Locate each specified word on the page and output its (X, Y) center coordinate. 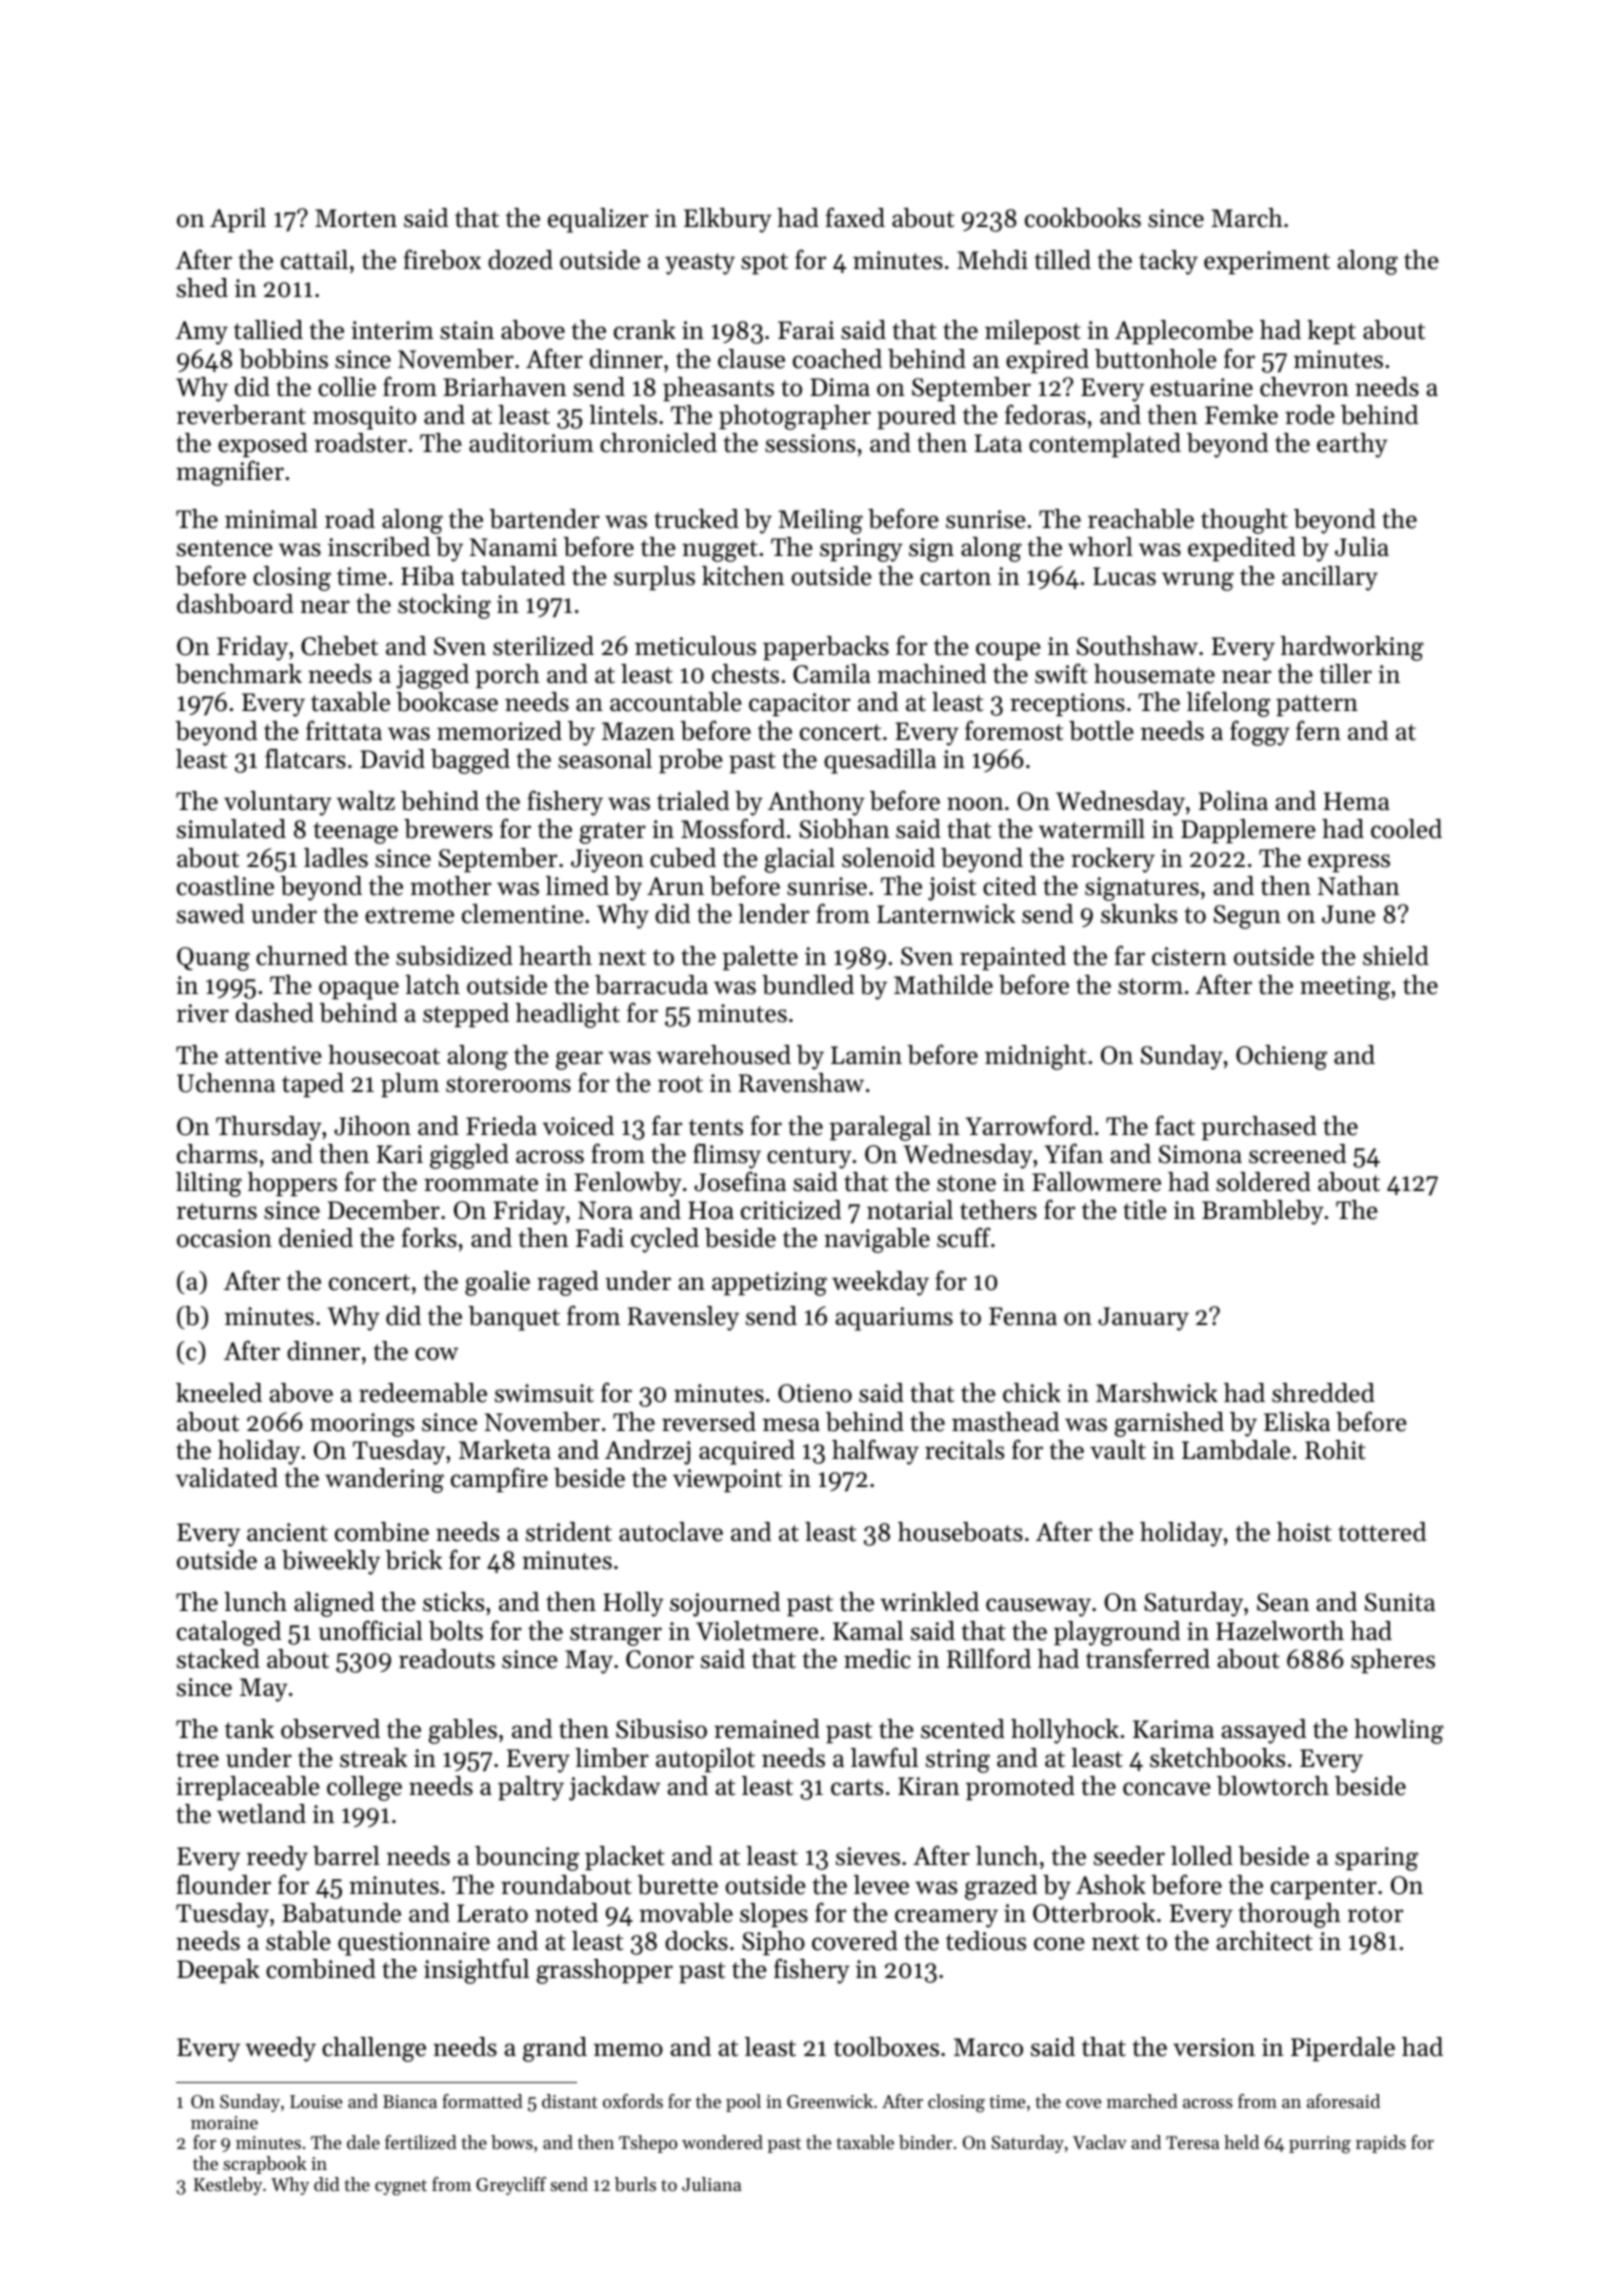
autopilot (705, 1760)
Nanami (514, 547)
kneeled (219, 1393)
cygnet (401, 2187)
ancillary (1330, 578)
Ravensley (683, 1318)
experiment (1267, 262)
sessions (810, 443)
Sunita (1400, 1602)
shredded (1323, 1393)
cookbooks (1083, 218)
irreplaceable (248, 1788)
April (238, 220)
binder (925, 2142)
